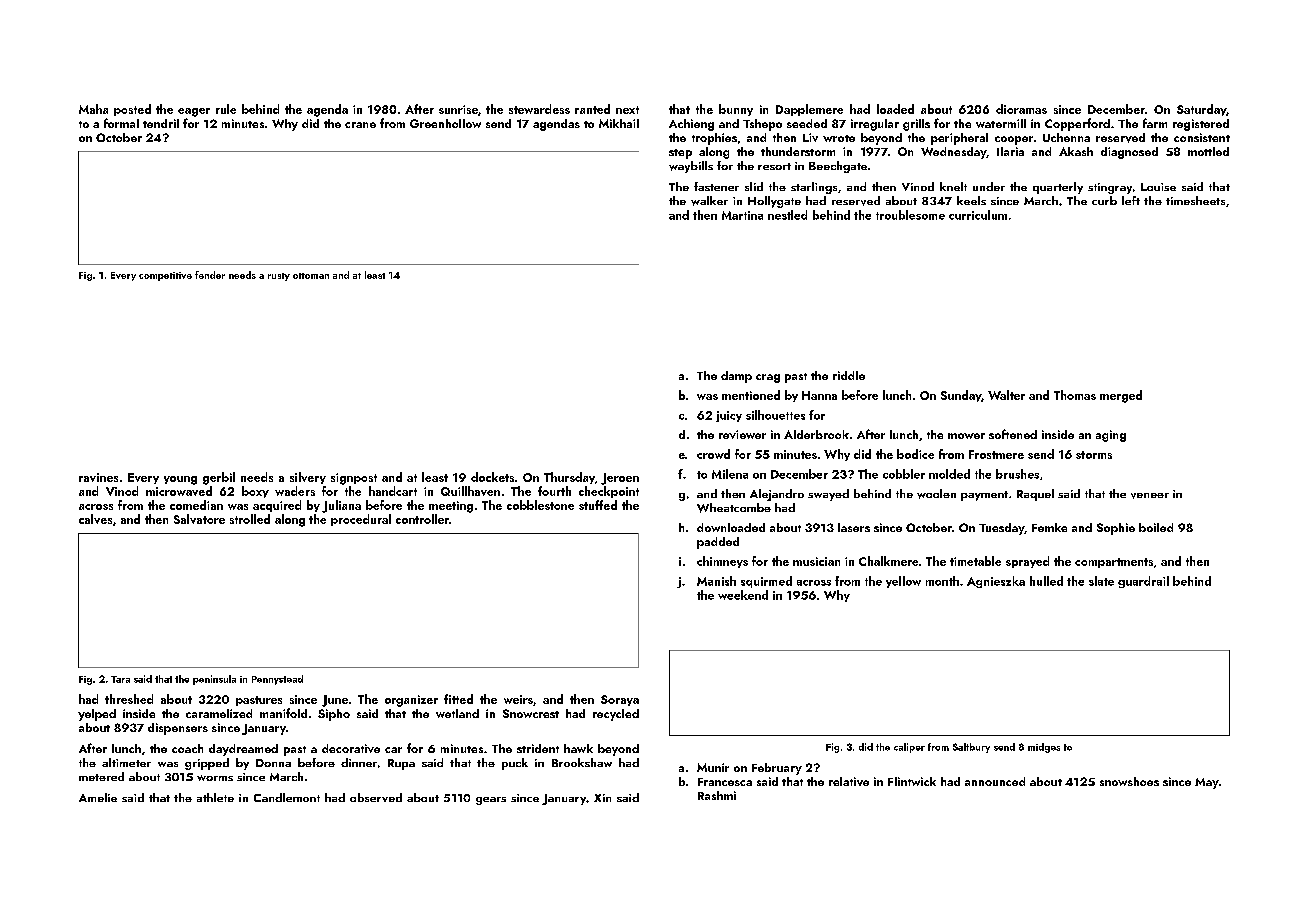 The width and height of the screenshot is (1308, 924). Describe the element at coordinates (1101, 581) in the screenshot. I see `slate` at that location.
